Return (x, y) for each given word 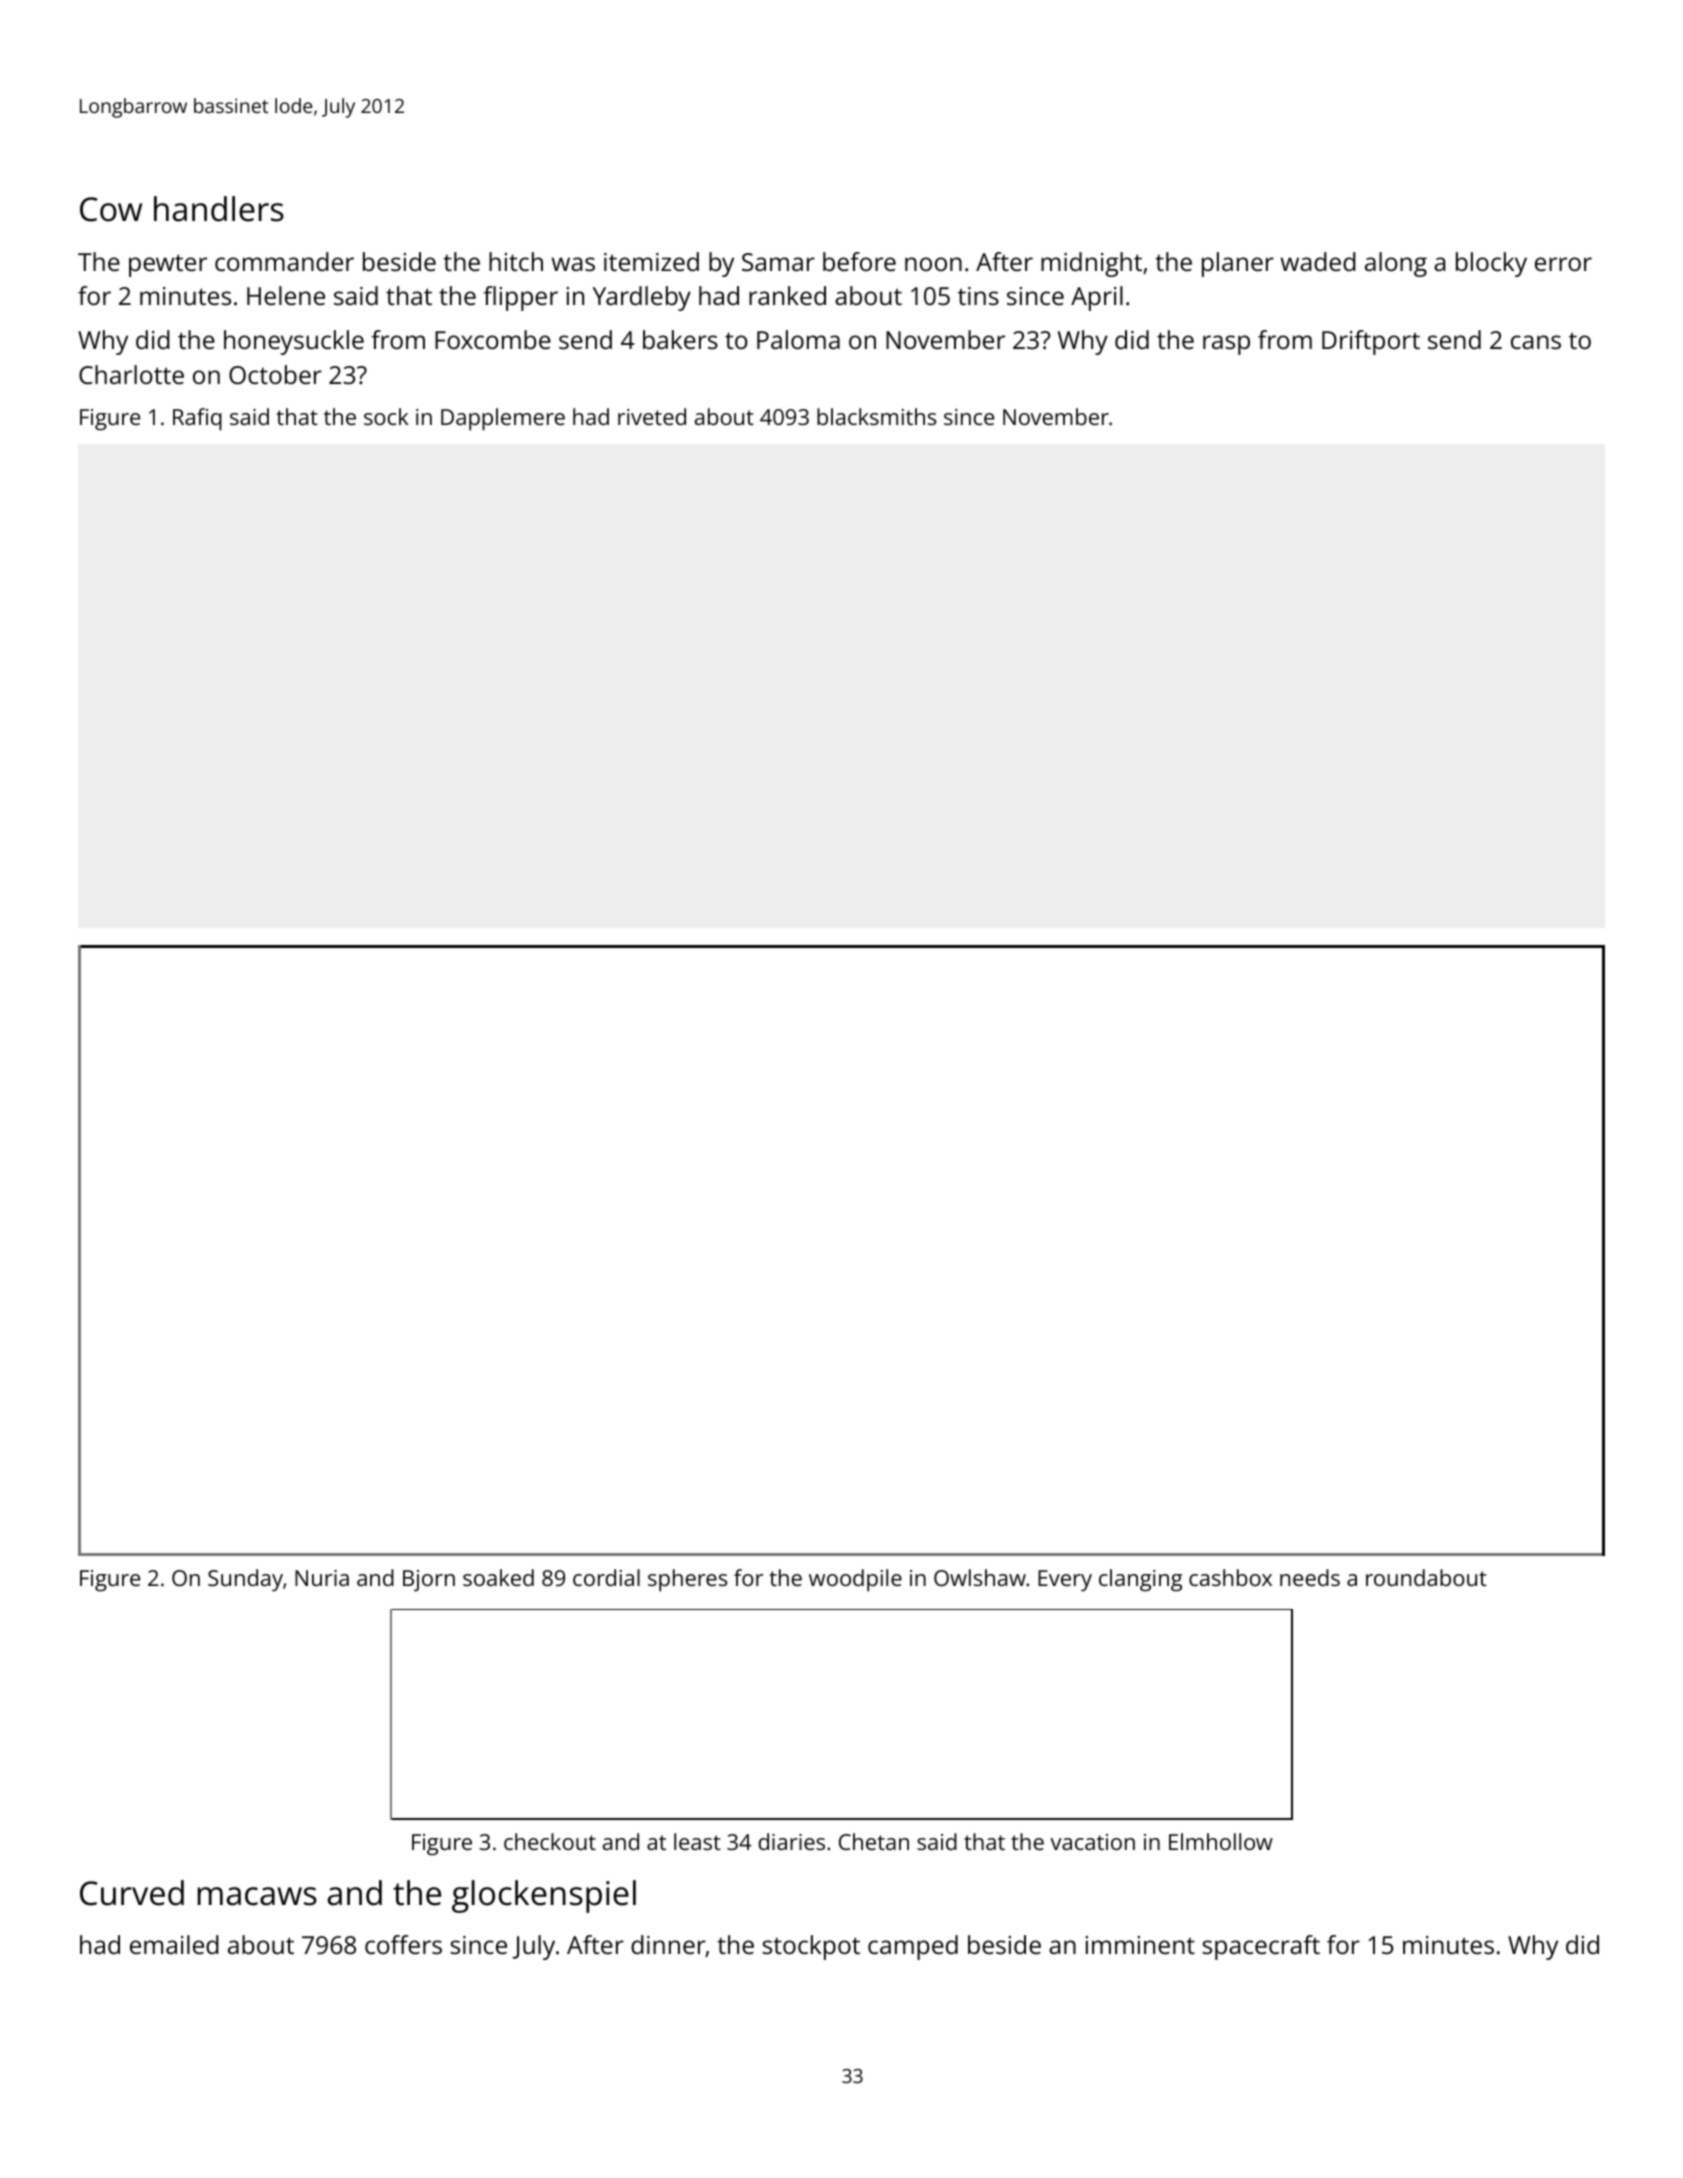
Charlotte (131, 374)
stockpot (811, 1947)
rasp (1226, 345)
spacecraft (1261, 1947)
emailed (174, 1944)
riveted (652, 416)
